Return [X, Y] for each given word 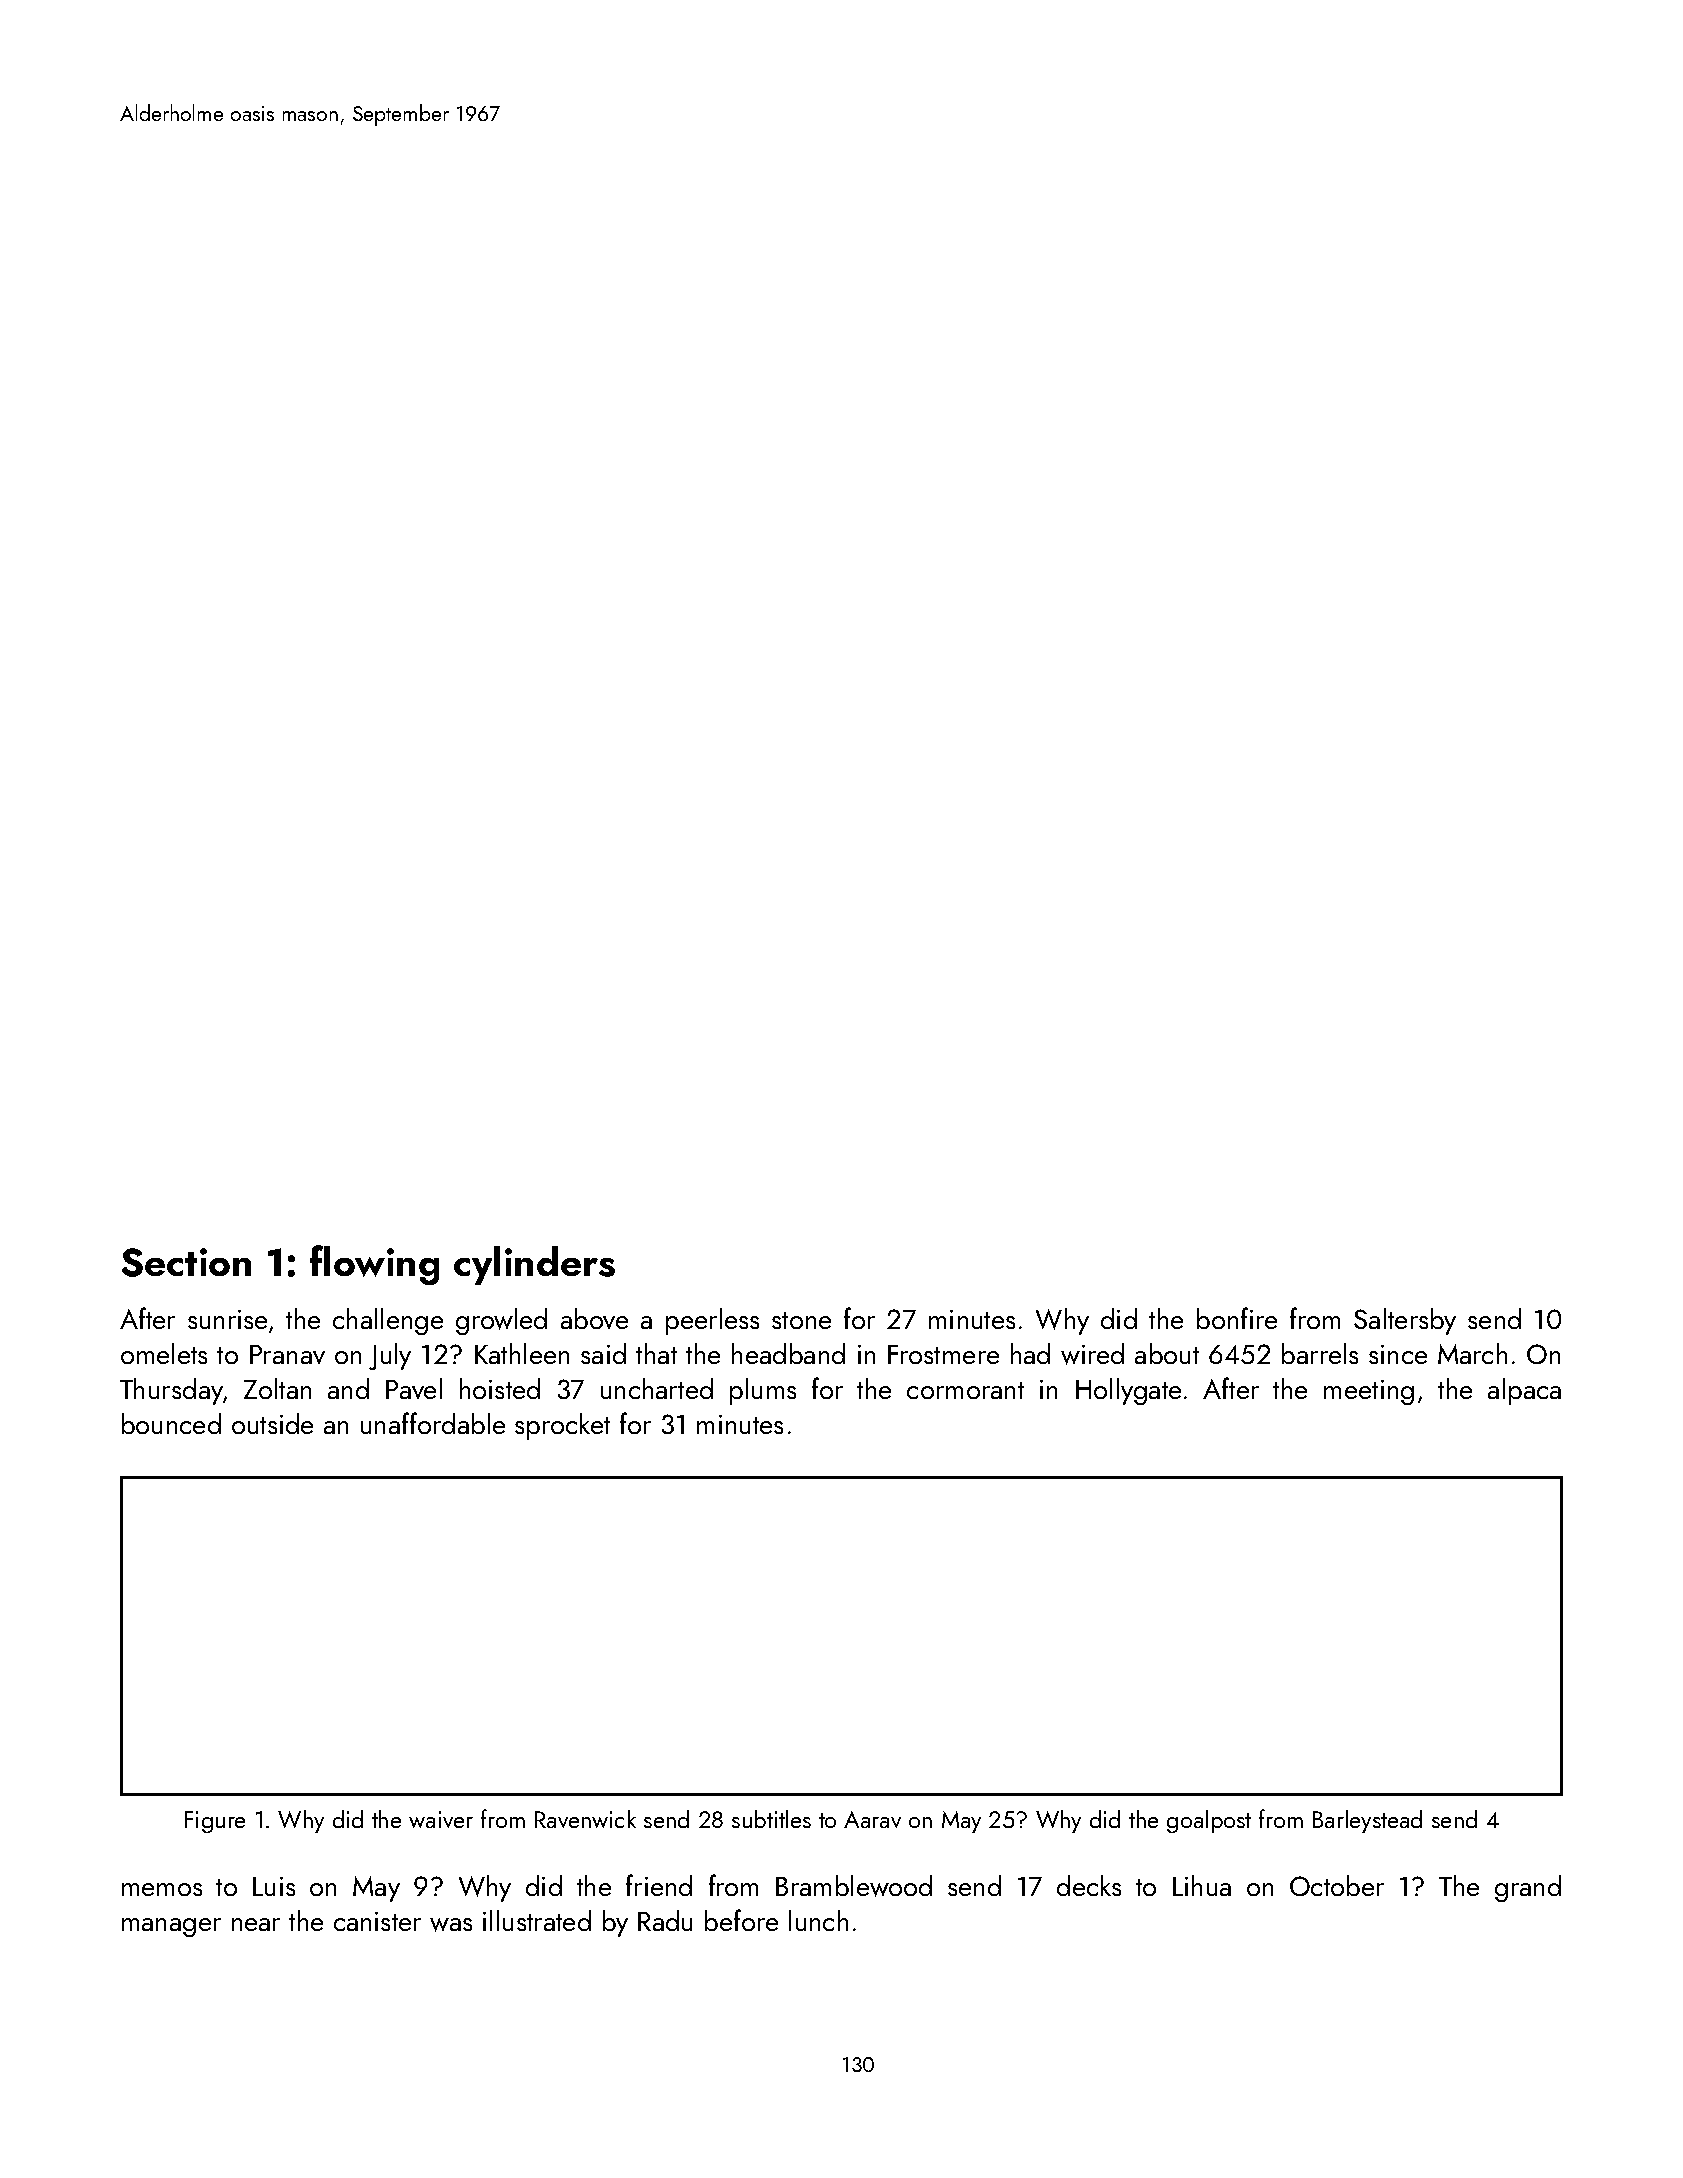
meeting [1369, 1392]
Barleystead [1367, 1821]
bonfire [1237, 1318]
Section [186, 1262]
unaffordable [433, 1423]
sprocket [562, 1426]
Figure [215, 1822]
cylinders [534, 1265]
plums [763, 1391]
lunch [818, 1920]
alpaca [1524, 1391]
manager [171, 1927]
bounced [171, 1423]
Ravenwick [585, 1819]
